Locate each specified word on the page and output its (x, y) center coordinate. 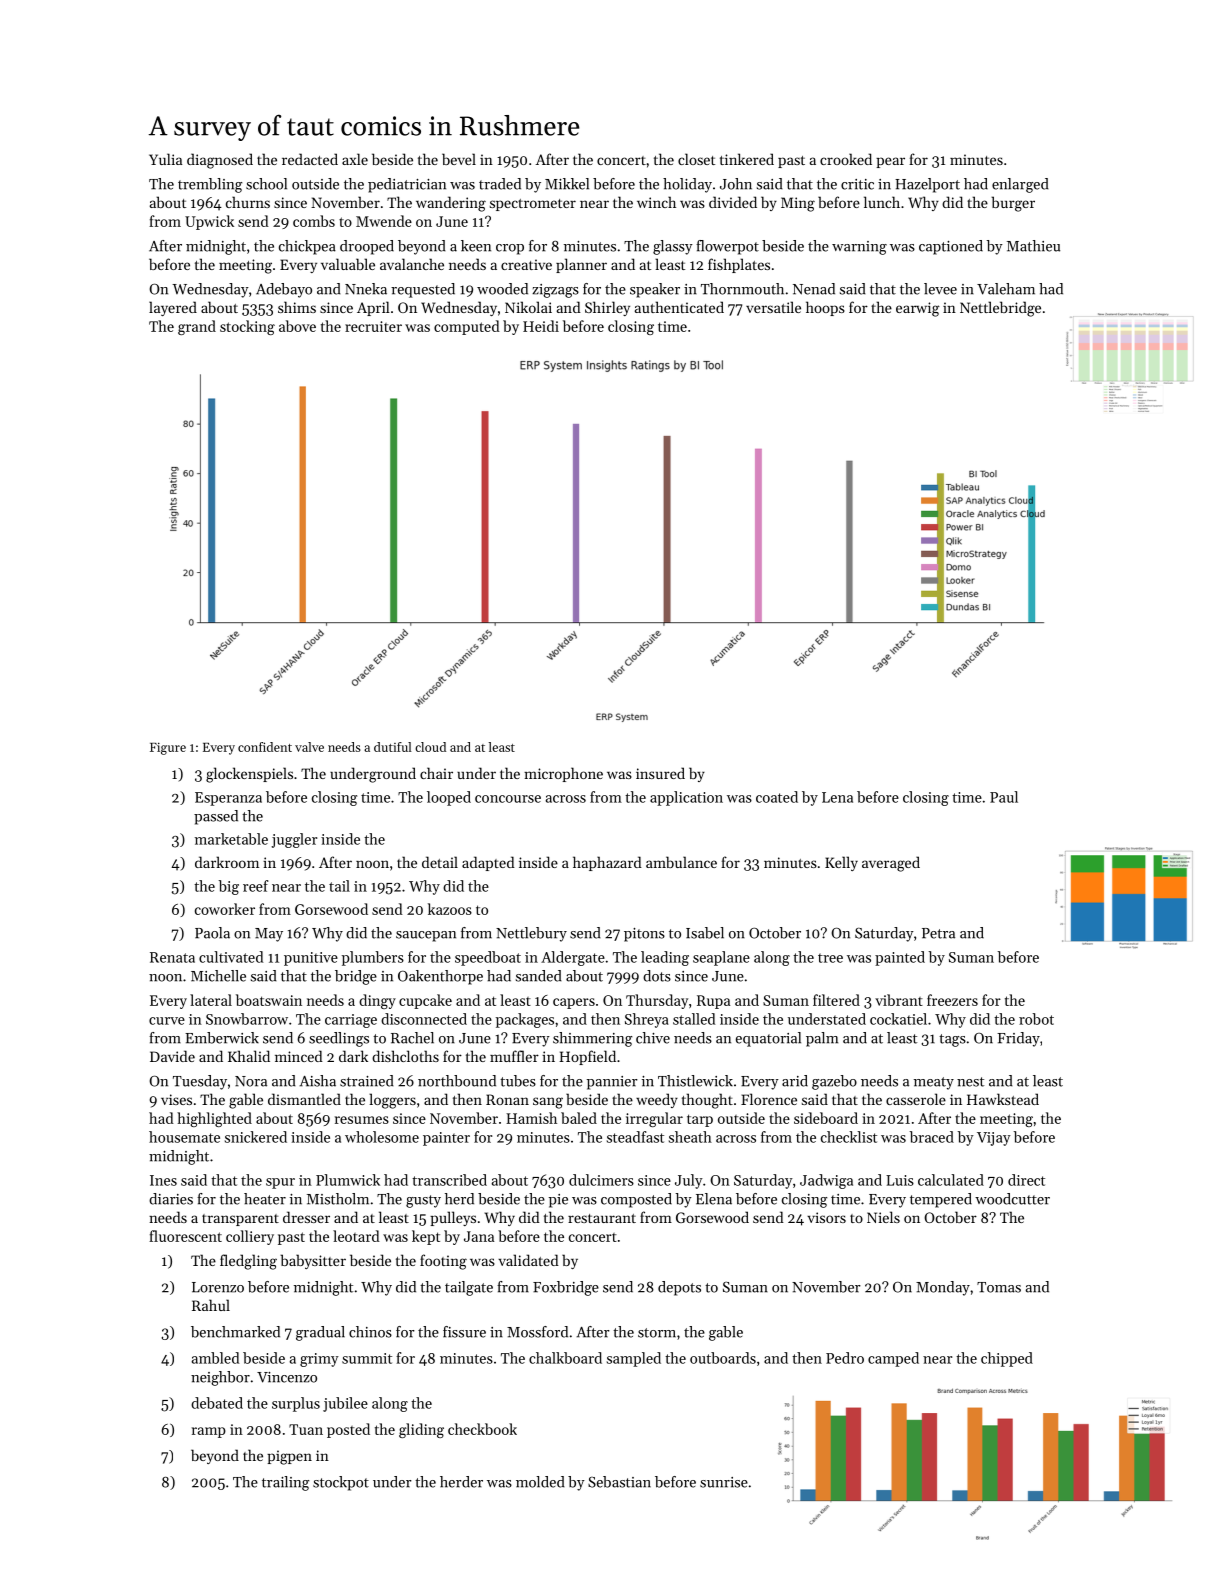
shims (297, 307)
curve (167, 1021)
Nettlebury (531, 934)
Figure (168, 748)
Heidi (541, 326)
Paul (1004, 797)
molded (540, 1482)
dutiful (393, 747)
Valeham (1006, 289)
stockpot (341, 1483)
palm (822, 1039)
